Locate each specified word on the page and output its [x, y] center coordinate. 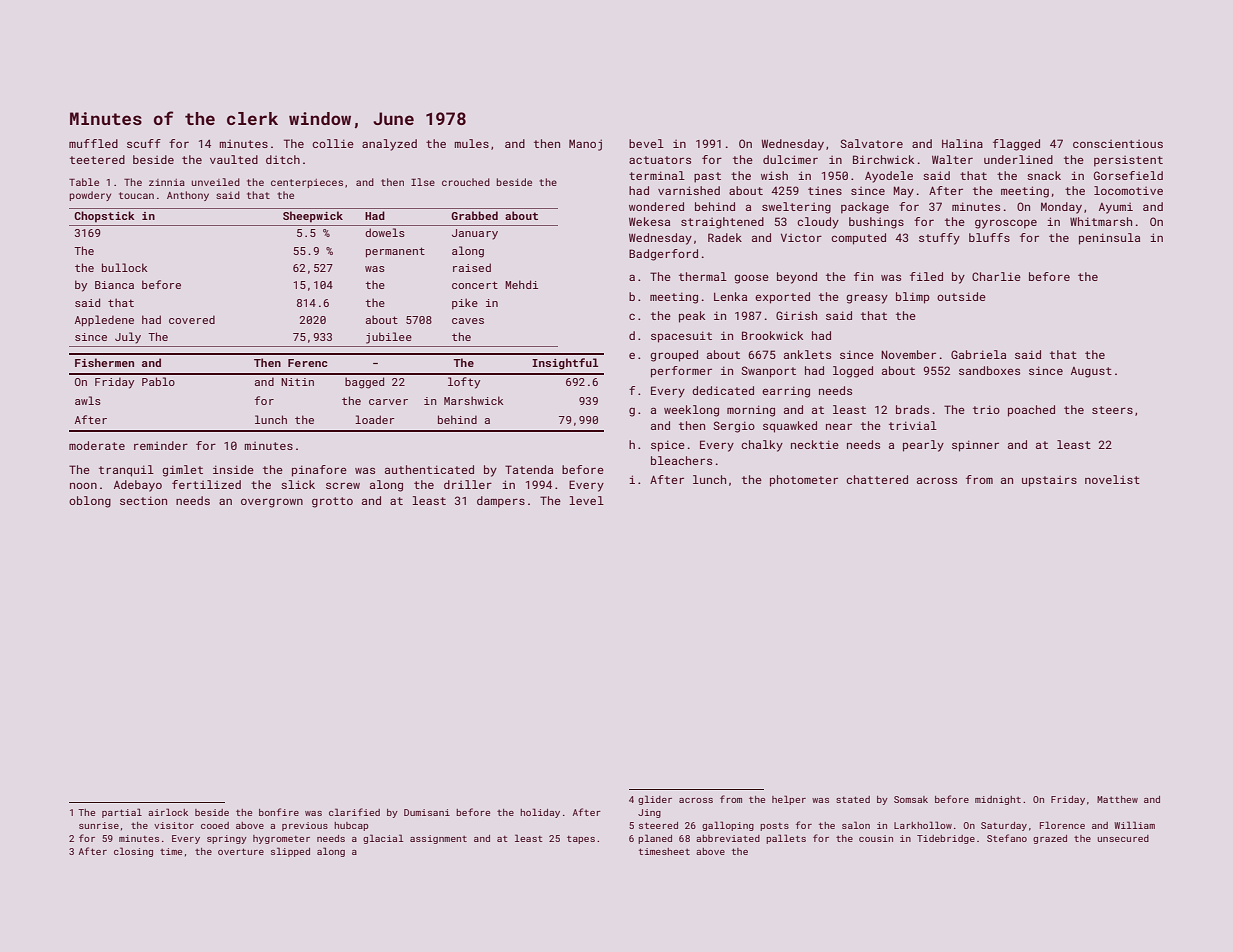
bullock [125, 267]
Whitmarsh [1101, 221]
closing [133, 852]
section [143, 500]
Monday [1061, 208]
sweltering [796, 208]
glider [655, 800]
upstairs [1049, 481]
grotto [332, 502]
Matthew [1117, 799]
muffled [93, 143]
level [586, 500]
